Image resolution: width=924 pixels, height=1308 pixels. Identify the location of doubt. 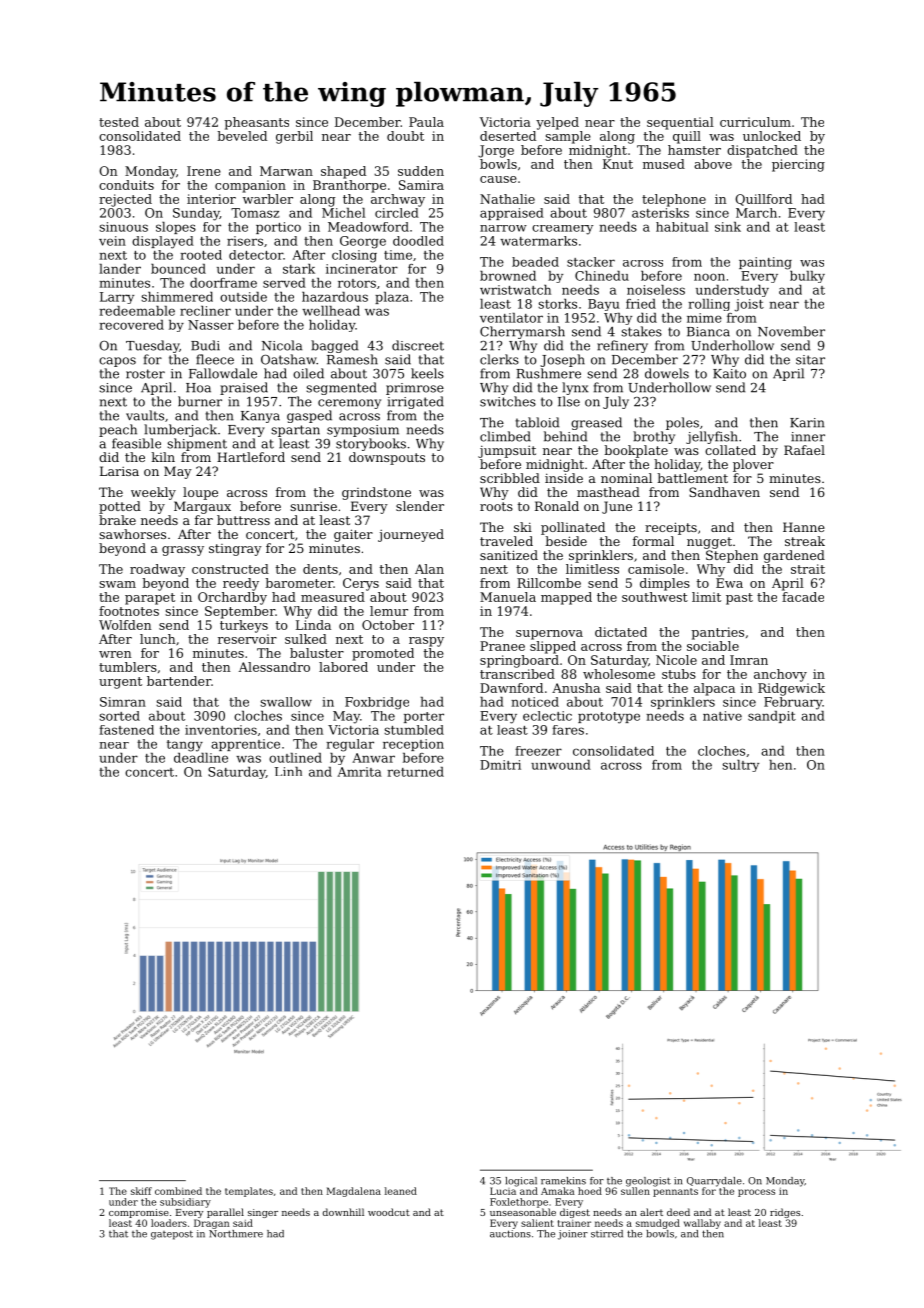
(405, 136).
